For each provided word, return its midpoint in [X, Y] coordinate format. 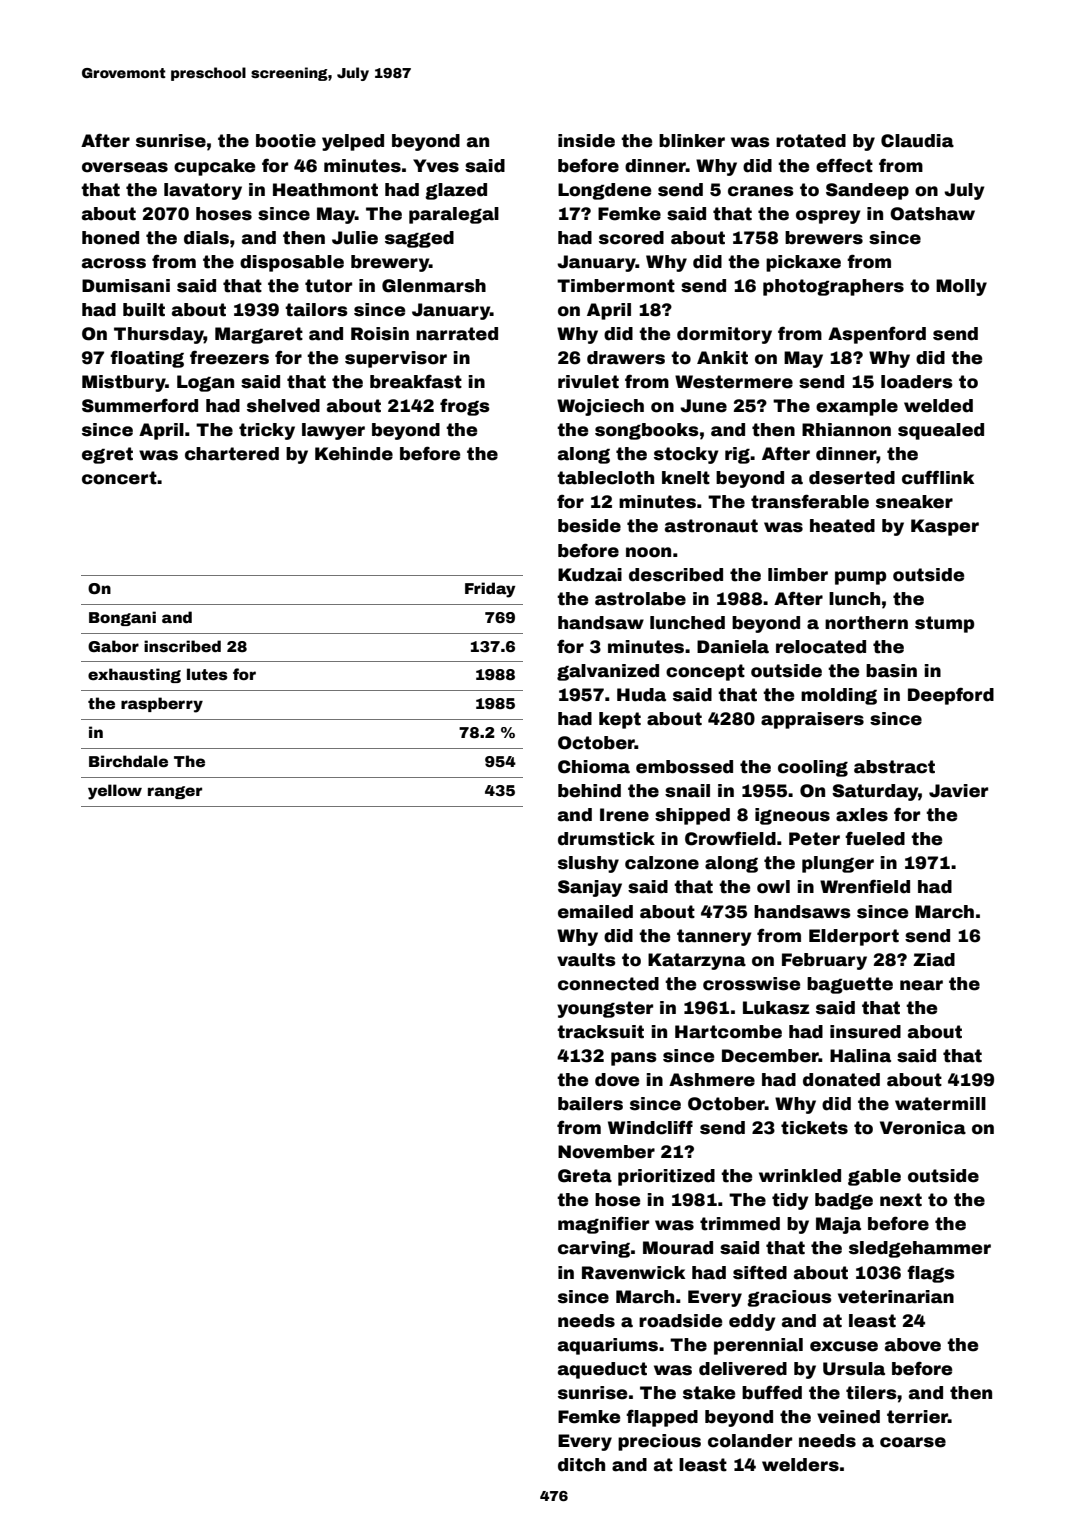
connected [608, 984]
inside [586, 141]
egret [107, 455]
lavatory [203, 191]
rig [737, 455]
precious [659, 1442]
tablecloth [605, 478]
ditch [581, 1465]
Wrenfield [865, 886]
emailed [595, 912]
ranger [175, 792]
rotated [811, 141]
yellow [115, 792]
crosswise [751, 984]
